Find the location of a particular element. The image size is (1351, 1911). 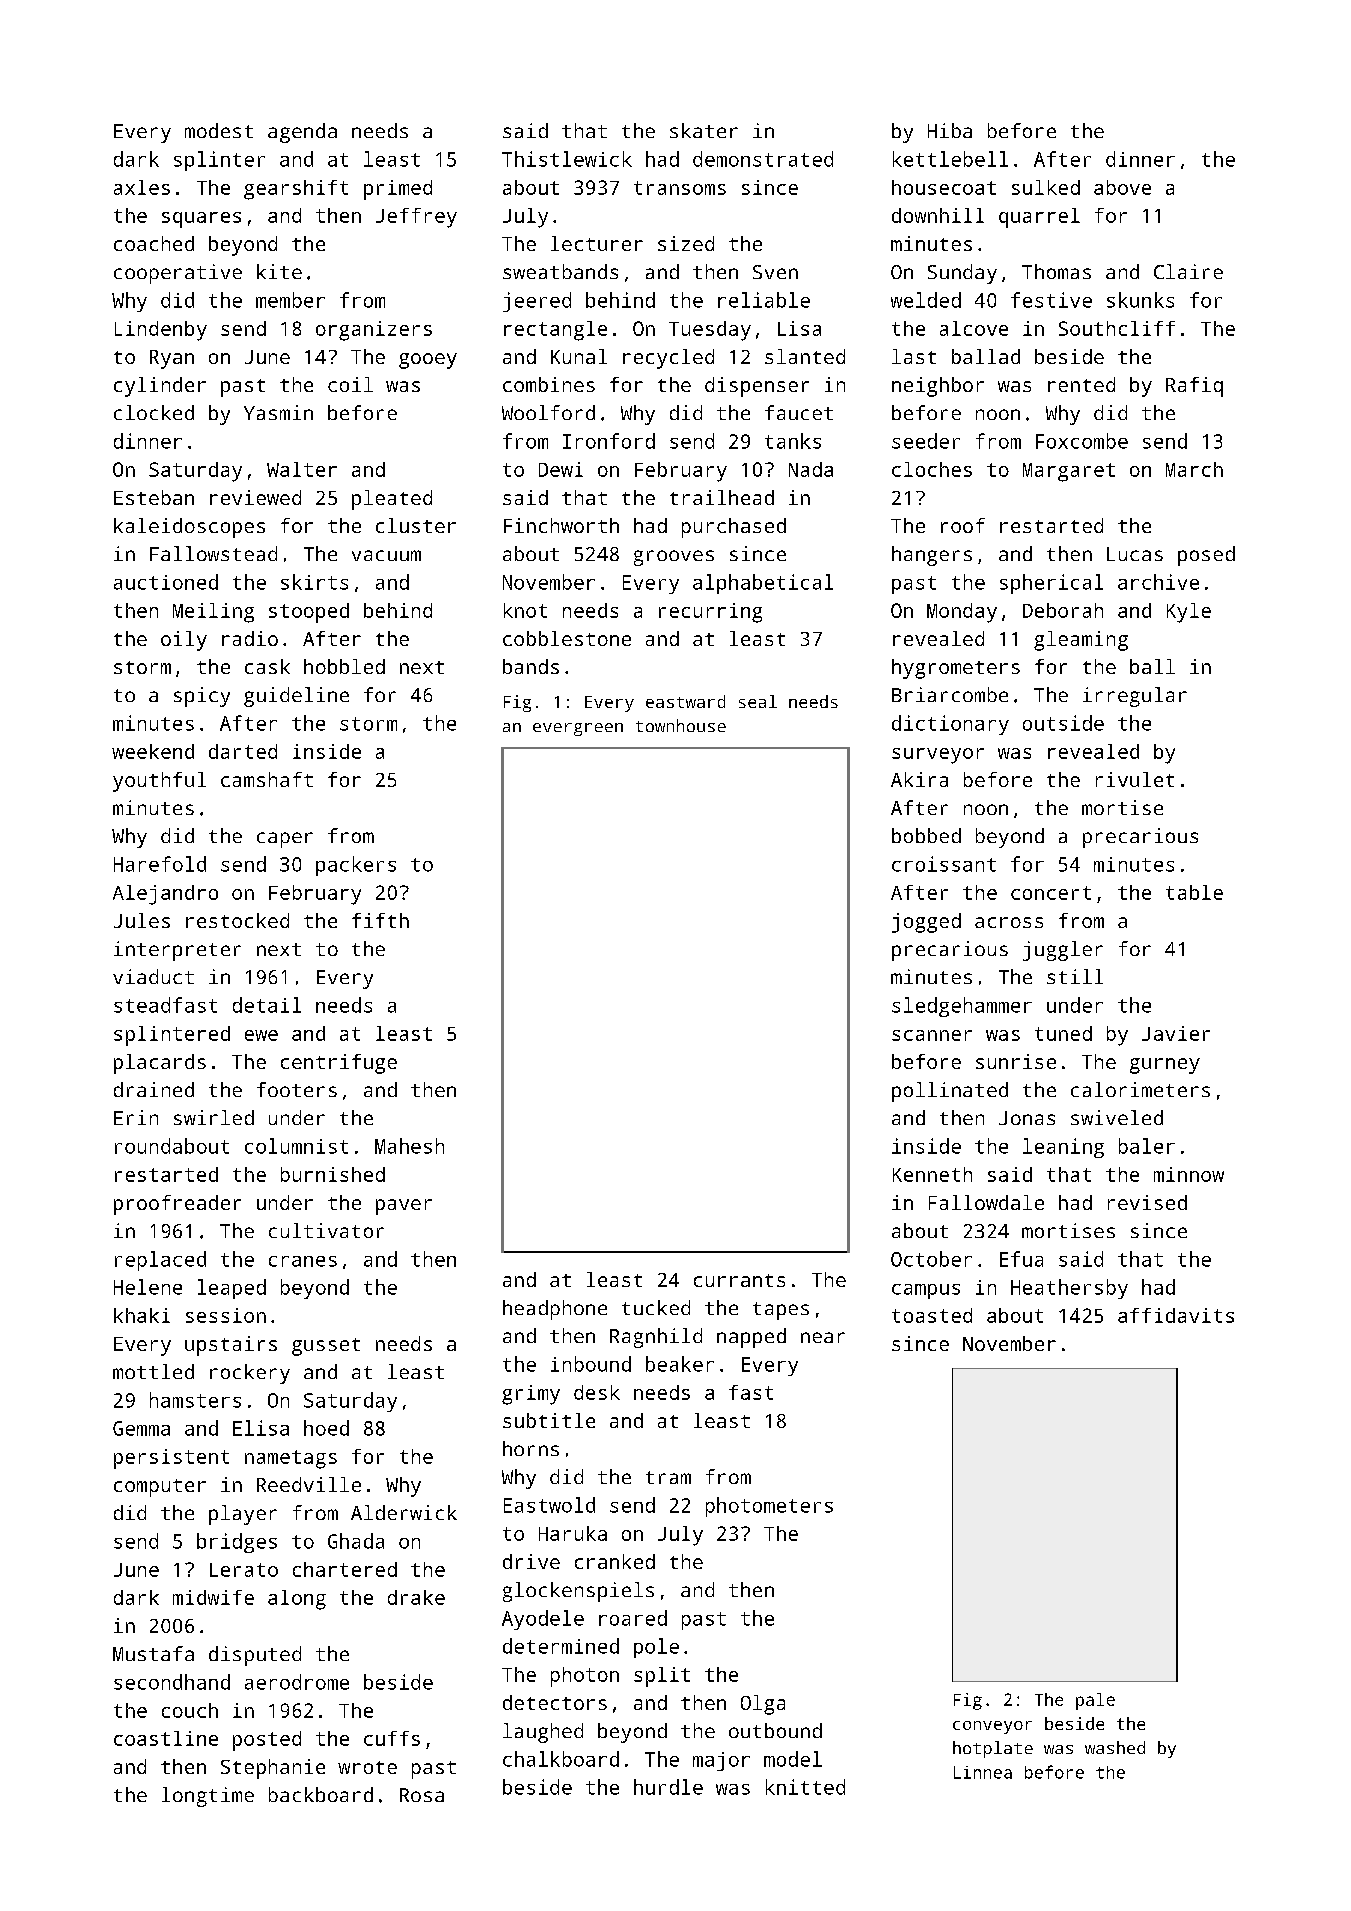

swirled is located at coordinates (214, 1117).
